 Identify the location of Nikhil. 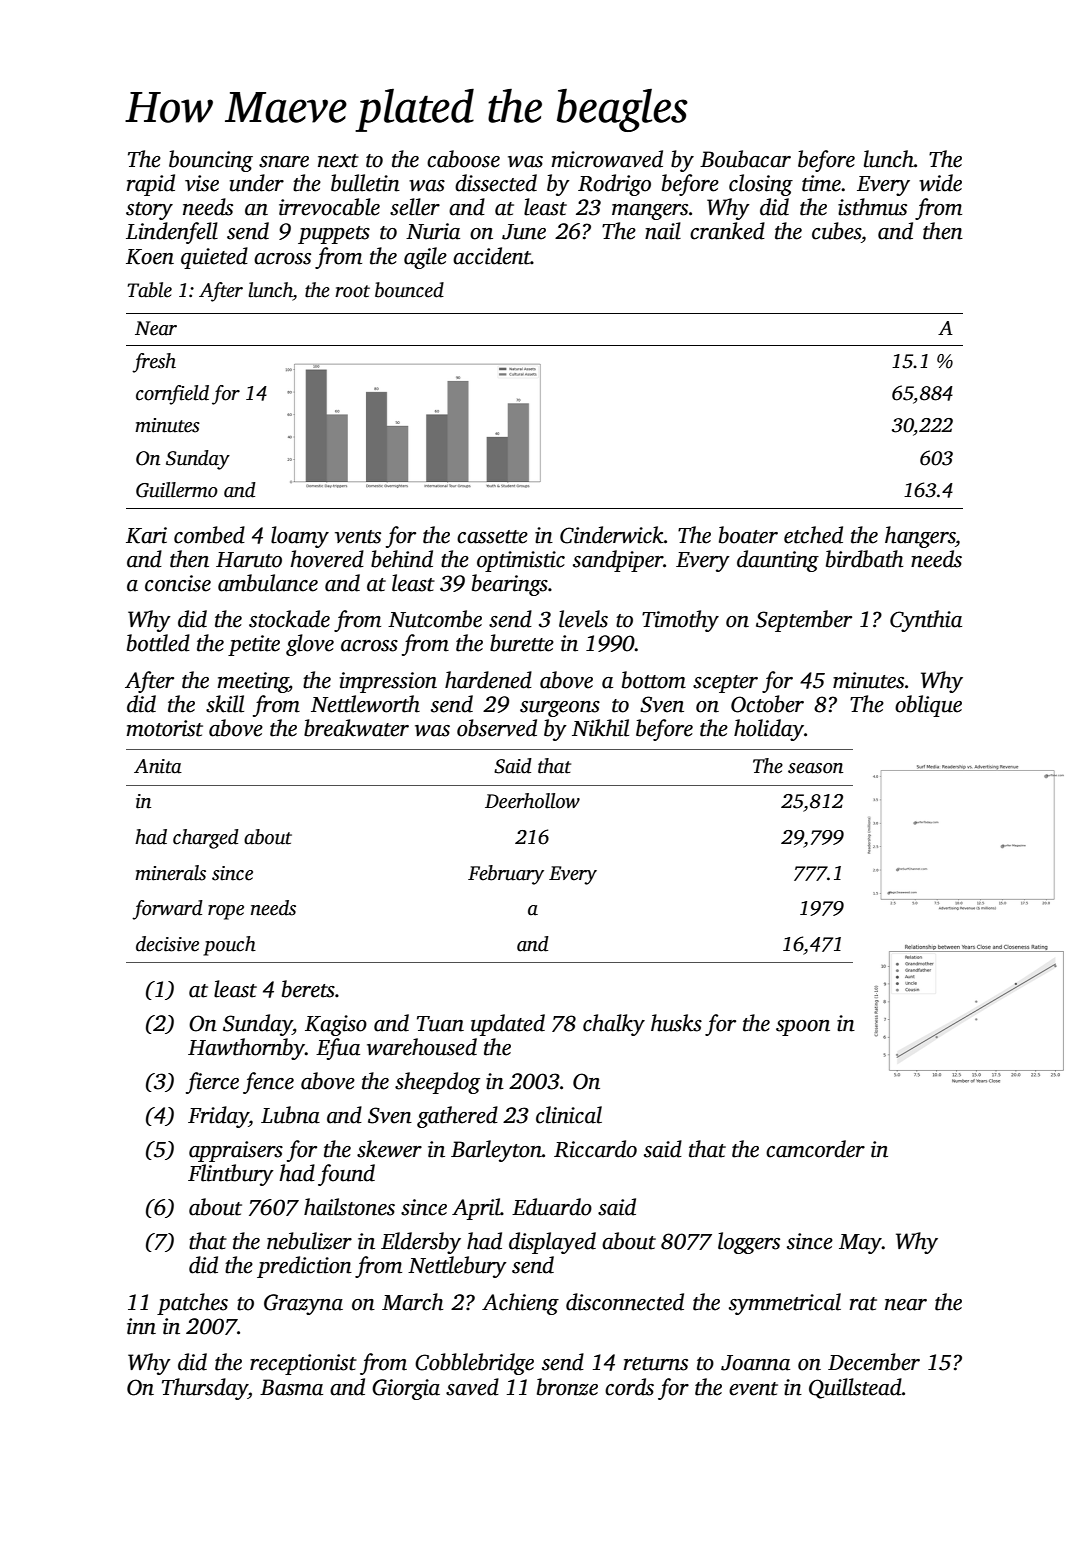
(600, 728).
